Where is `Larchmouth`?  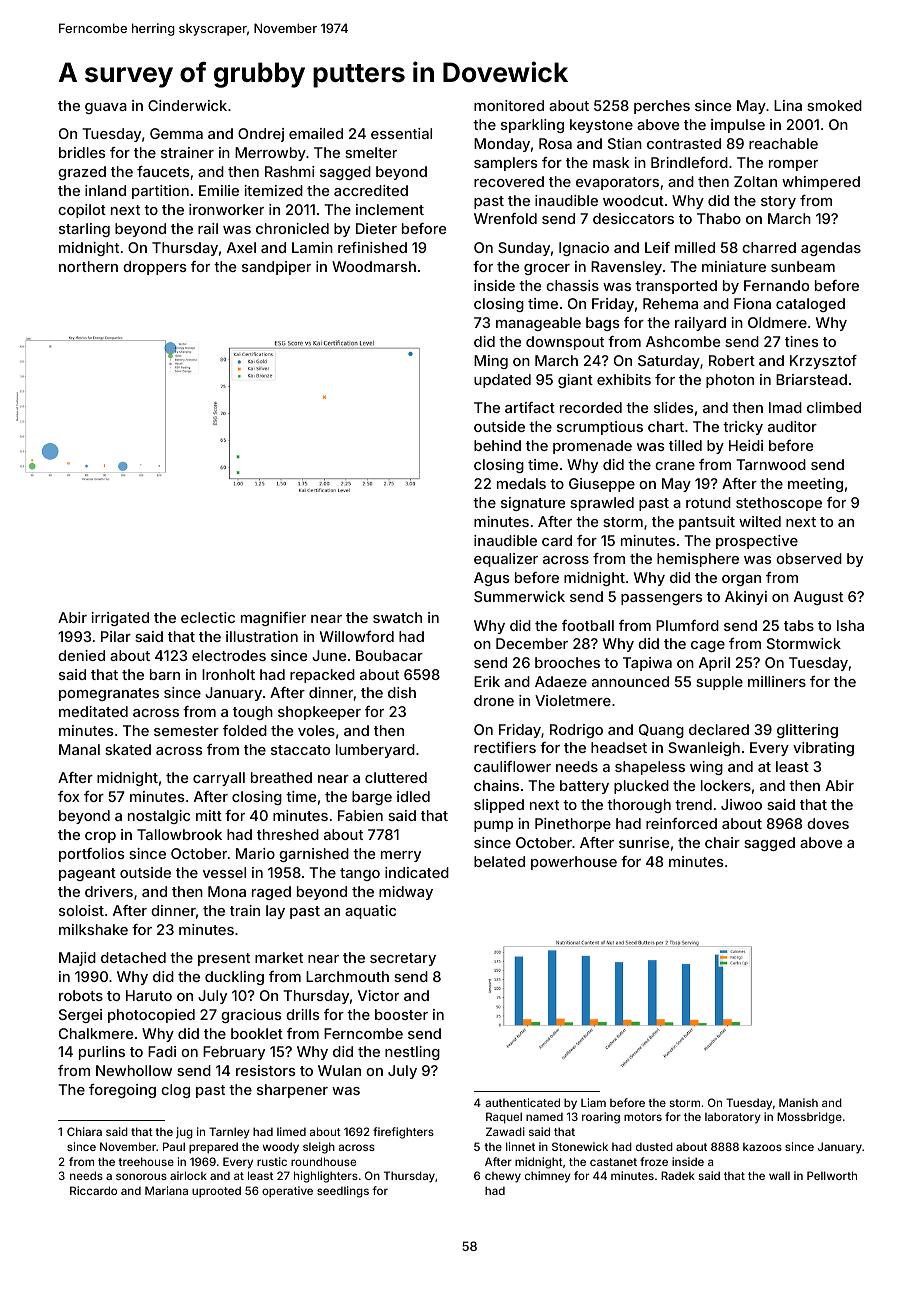
Larchmouth is located at coordinates (347, 976).
